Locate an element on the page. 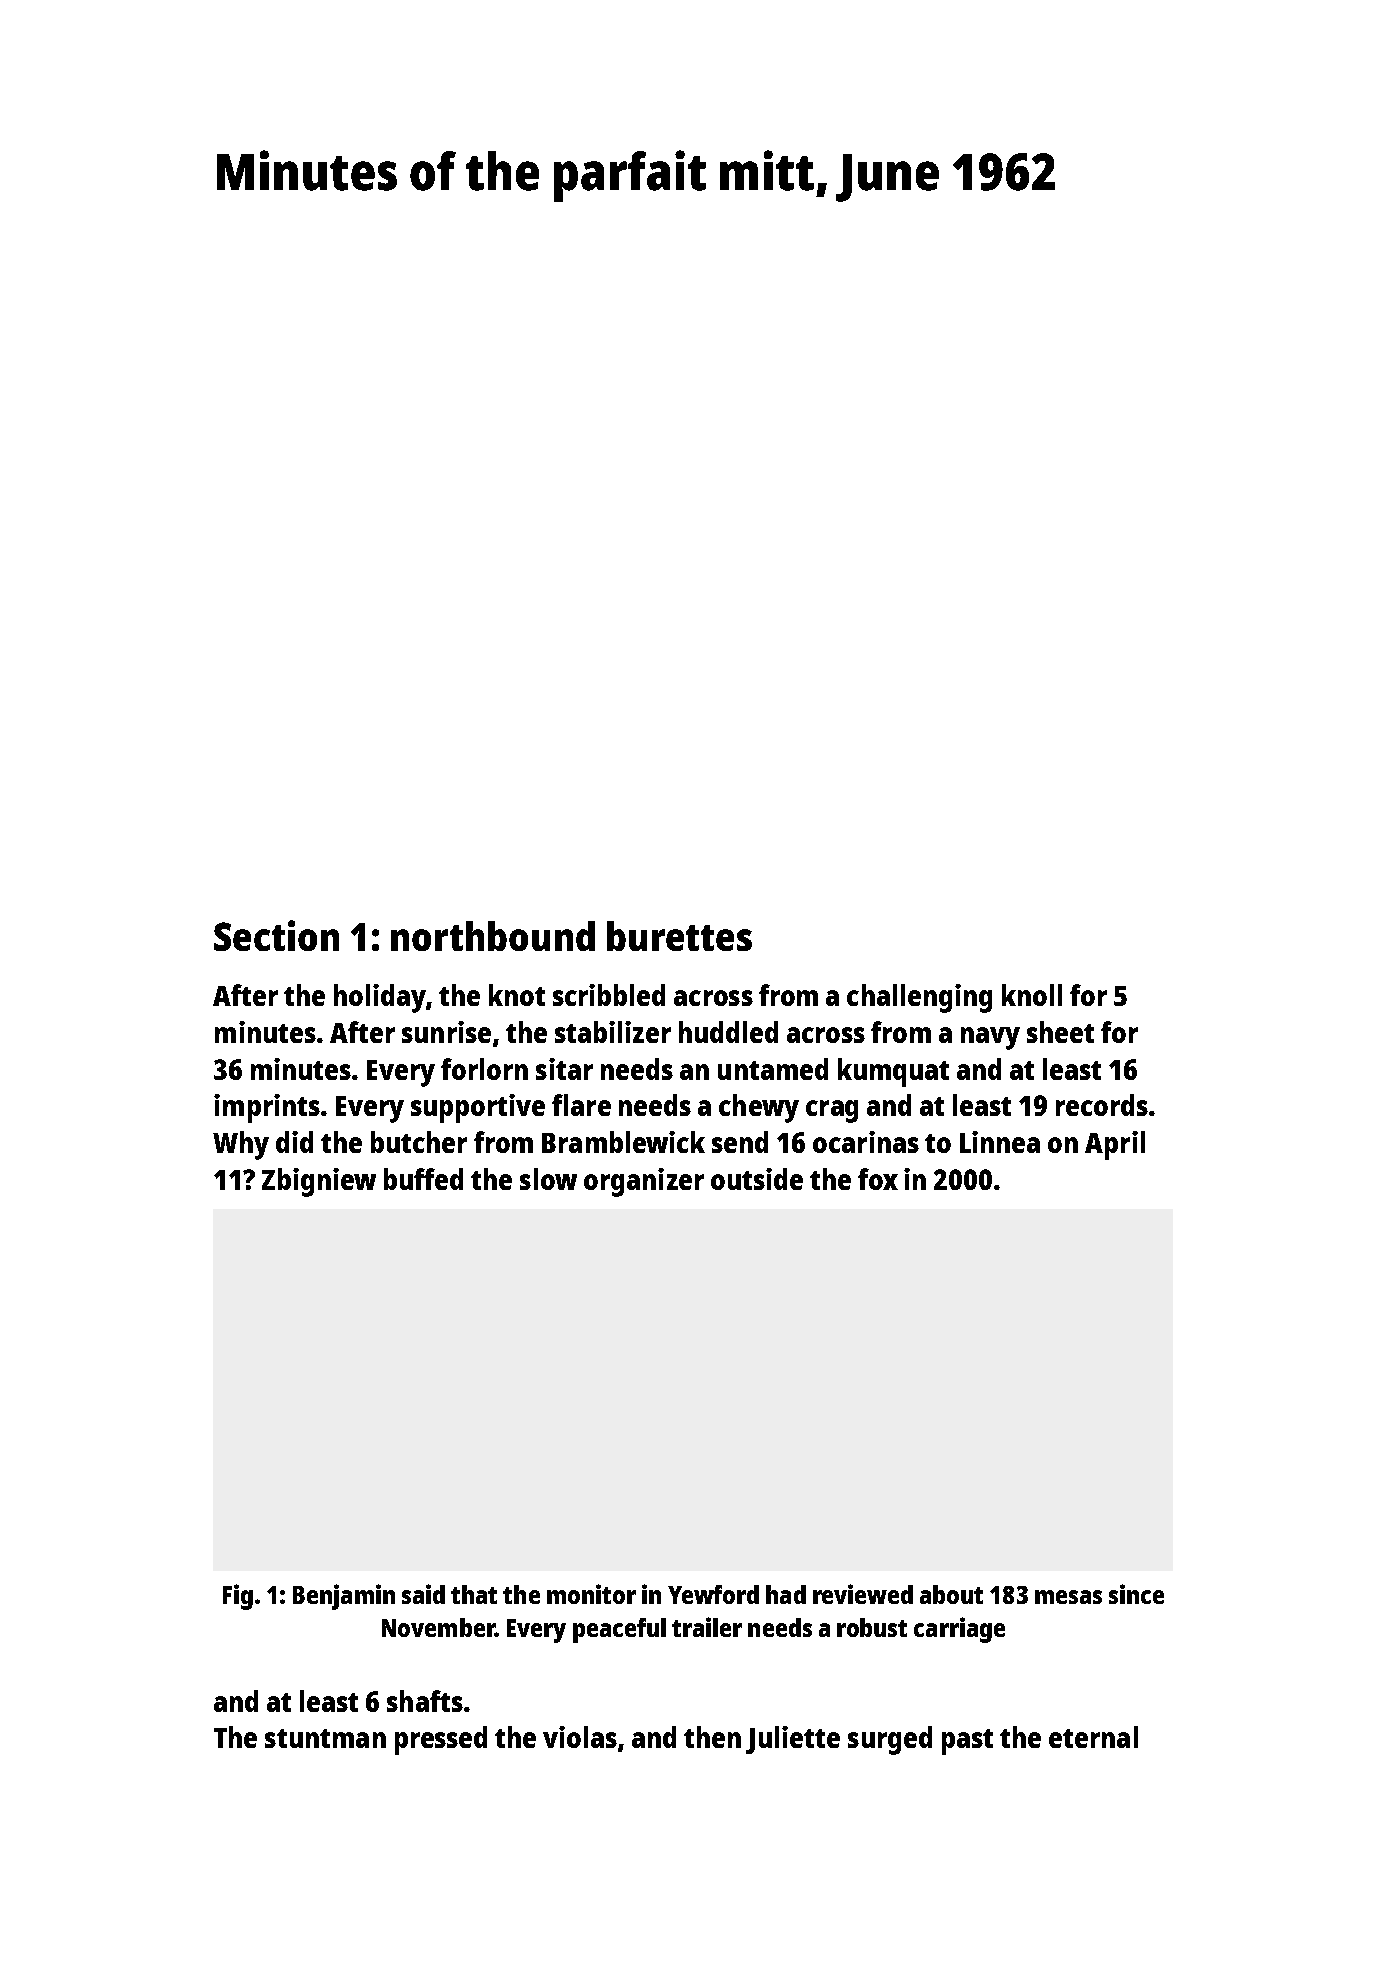  stuntman is located at coordinates (325, 1738).
